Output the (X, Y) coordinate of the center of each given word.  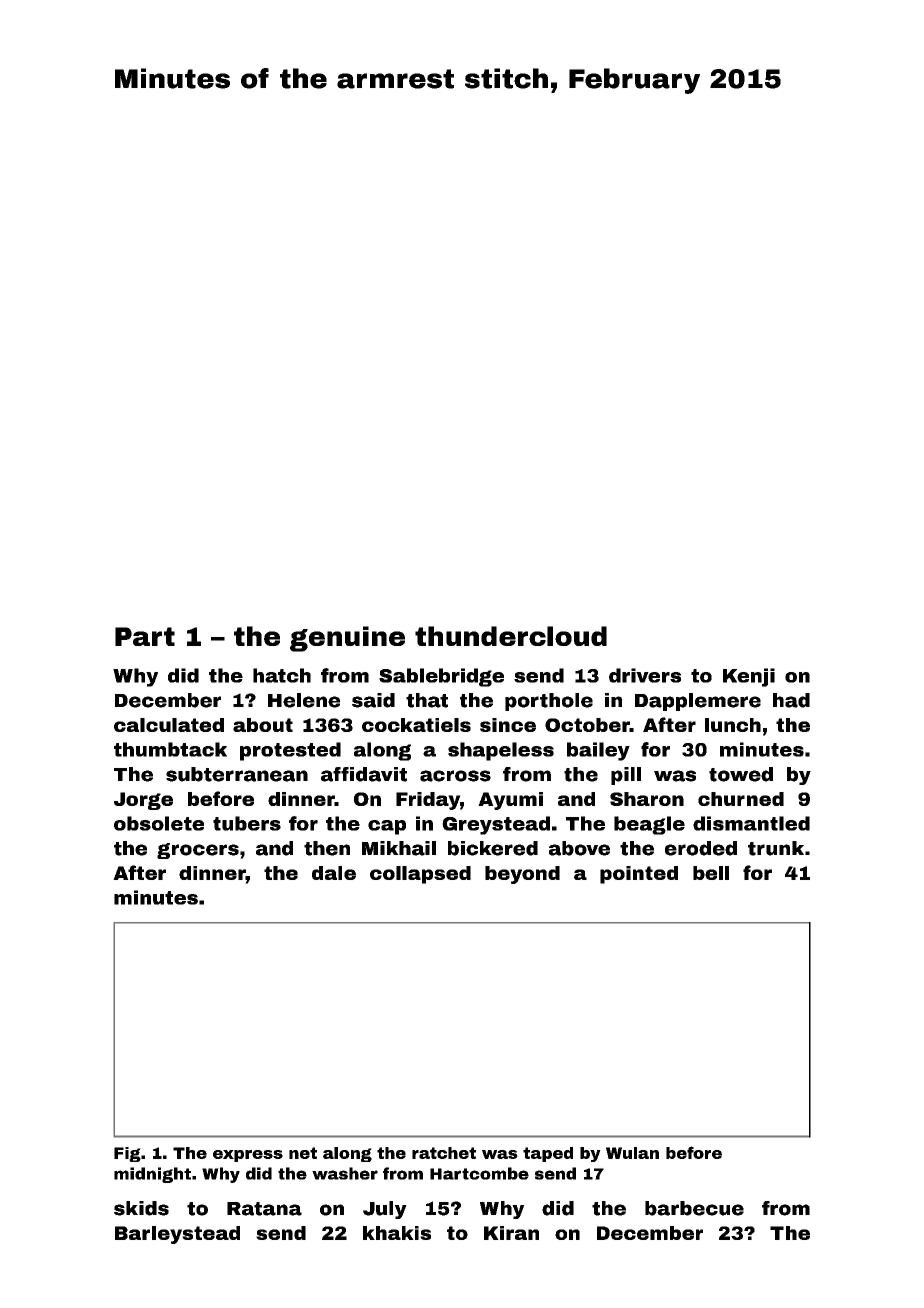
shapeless (501, 751)
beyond (522, 875)
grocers (198, 851)
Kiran (511, 1233)
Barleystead (177, 1235)
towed (741, 774)
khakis (397, 1233)
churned (741, 799)
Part (145, 636)
